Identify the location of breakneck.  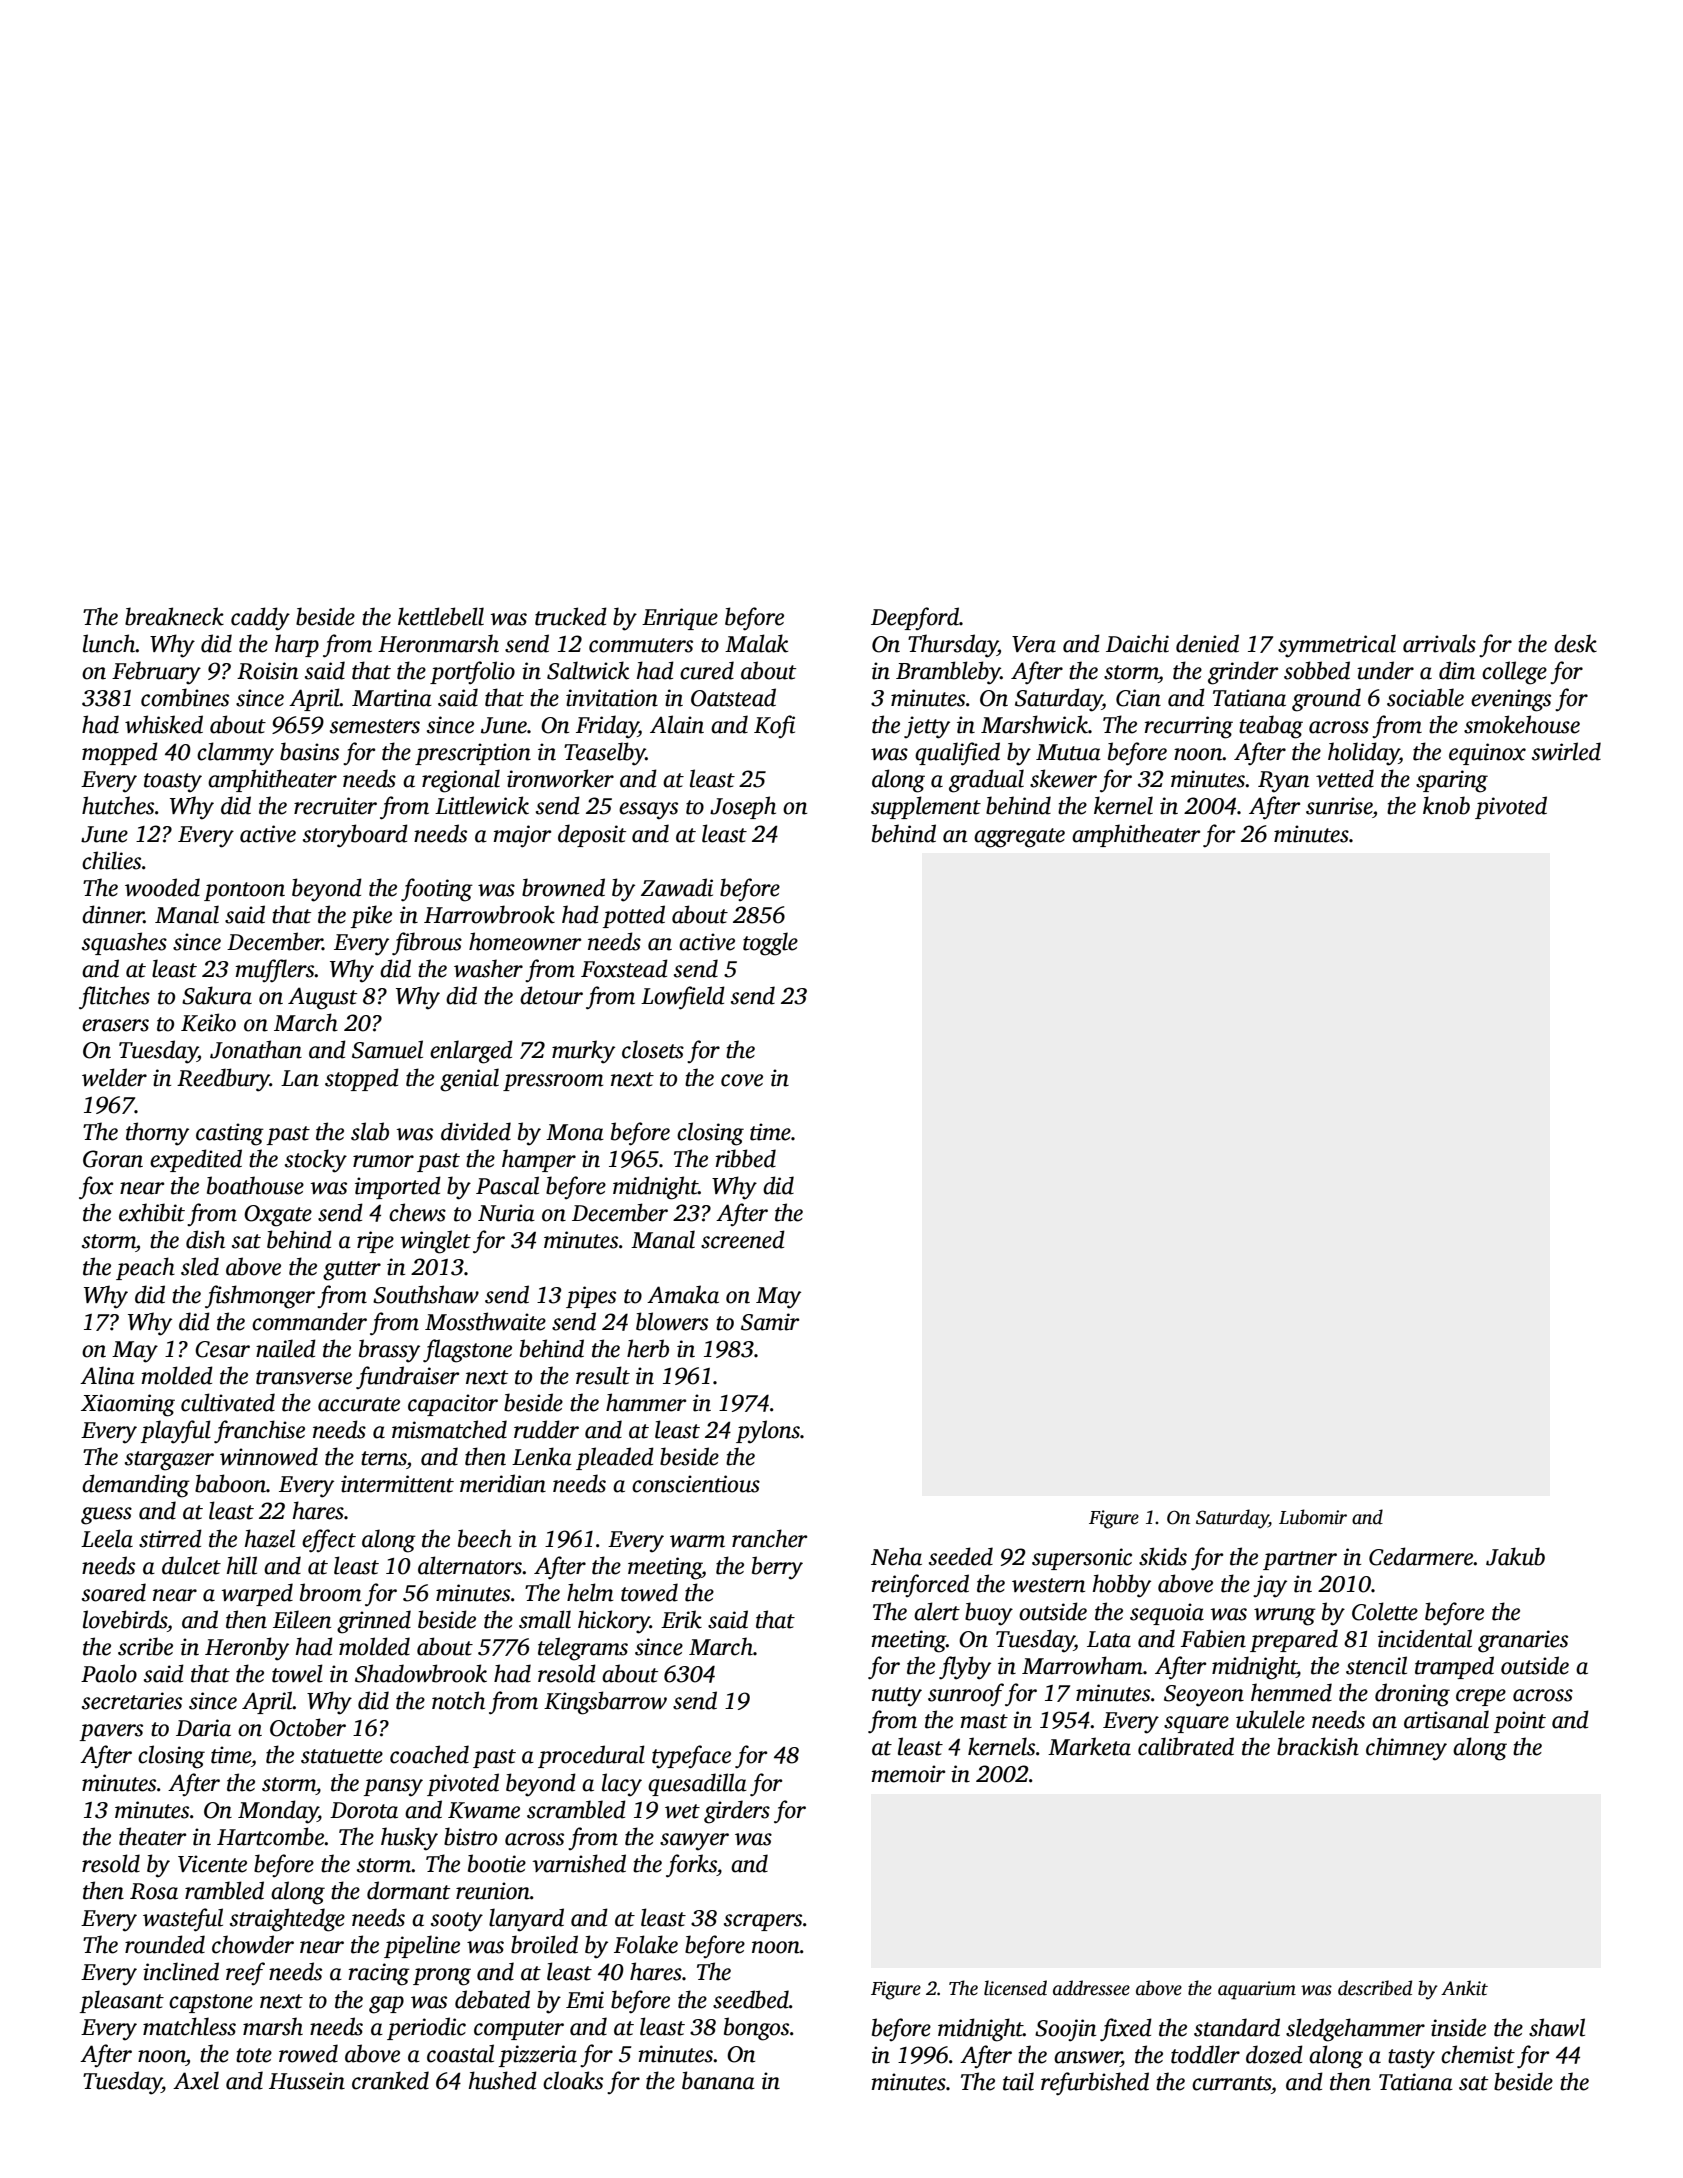
(174, 616).
